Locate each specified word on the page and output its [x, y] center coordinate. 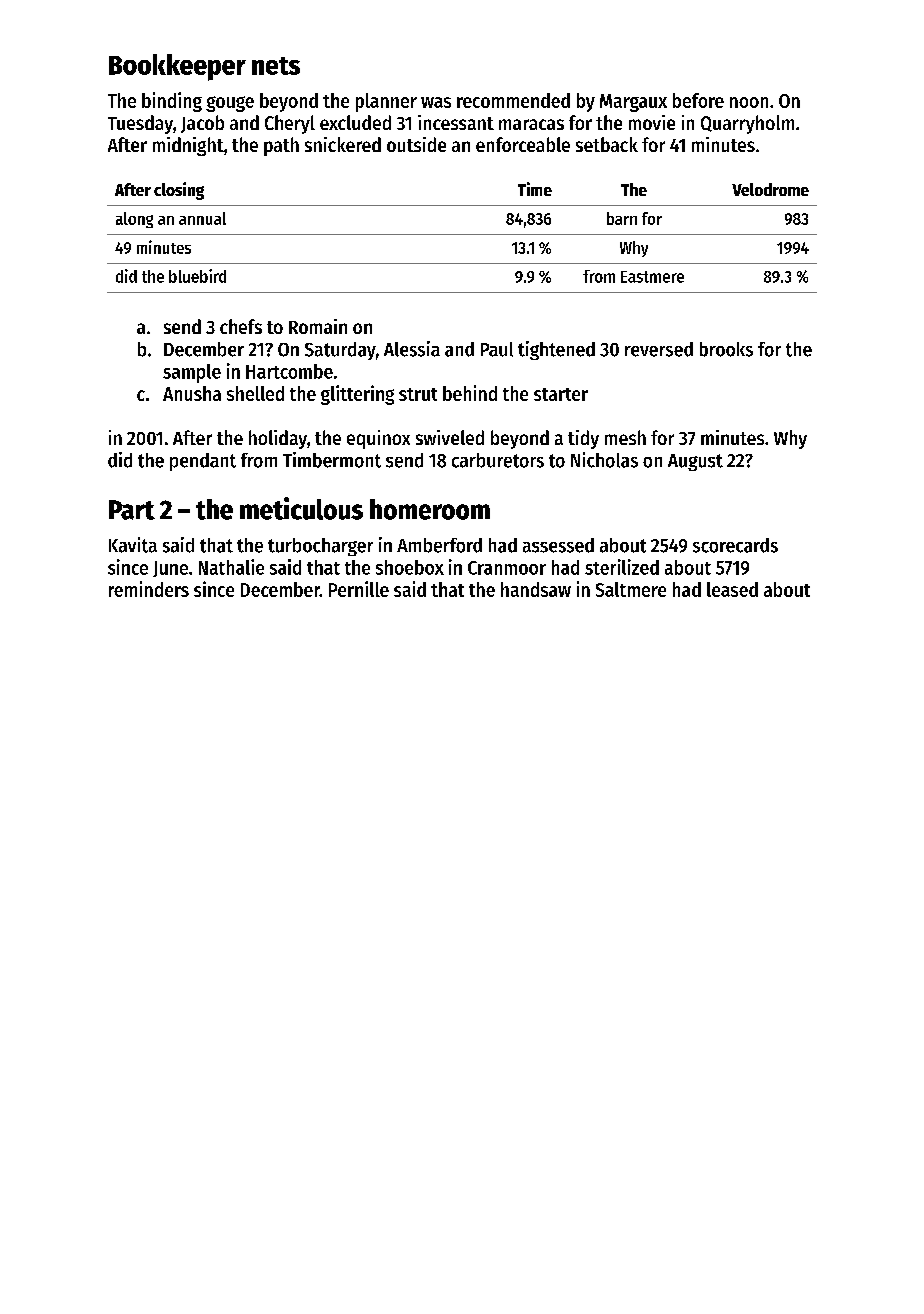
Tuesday [140, 124]
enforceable [523, 144]
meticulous [301, 508]
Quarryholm [747, 124]
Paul [497, 349]
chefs [241, 326]
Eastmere [652, 277]
